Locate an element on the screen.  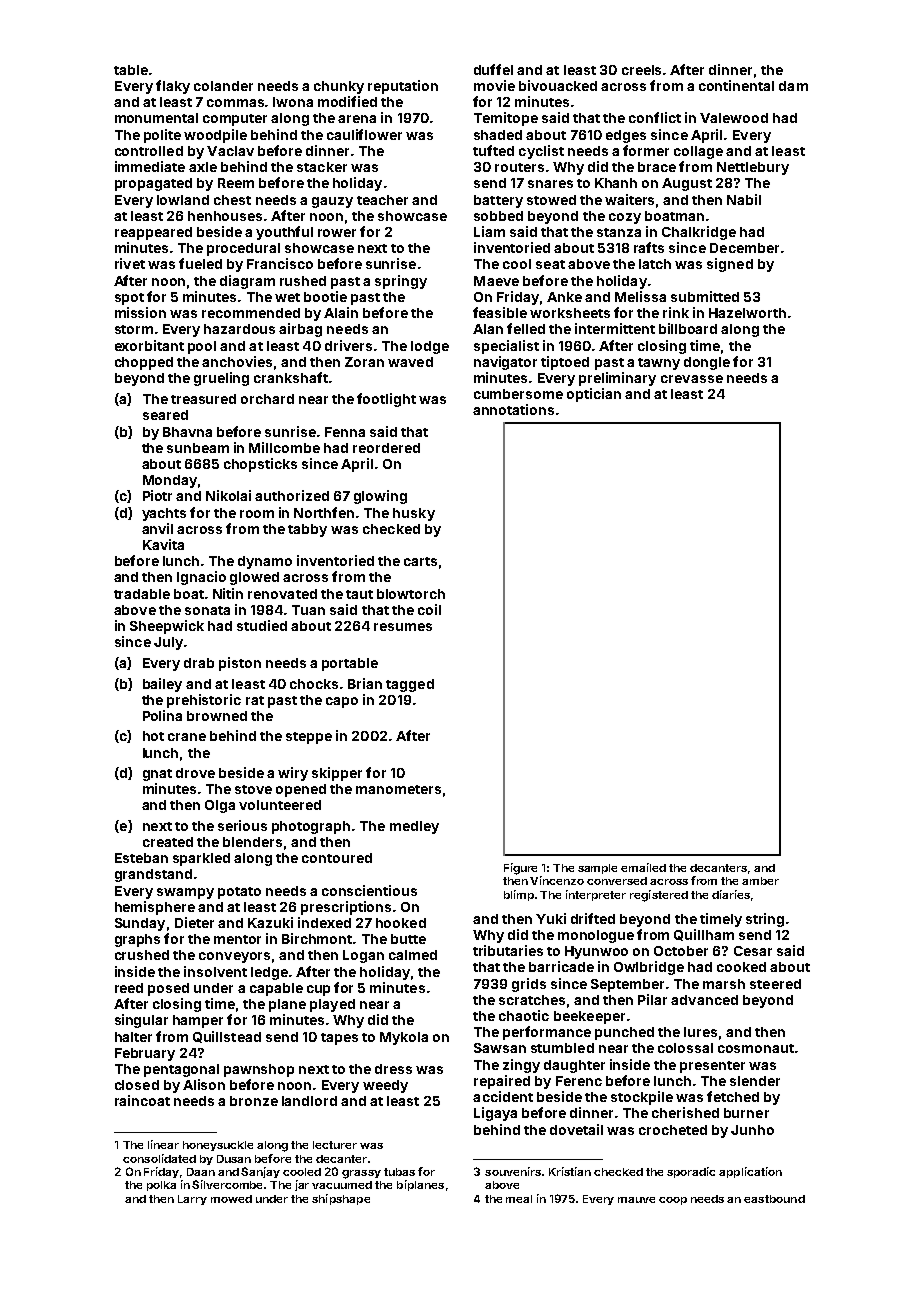
Vaclav is located at coordinates (230, 151).
